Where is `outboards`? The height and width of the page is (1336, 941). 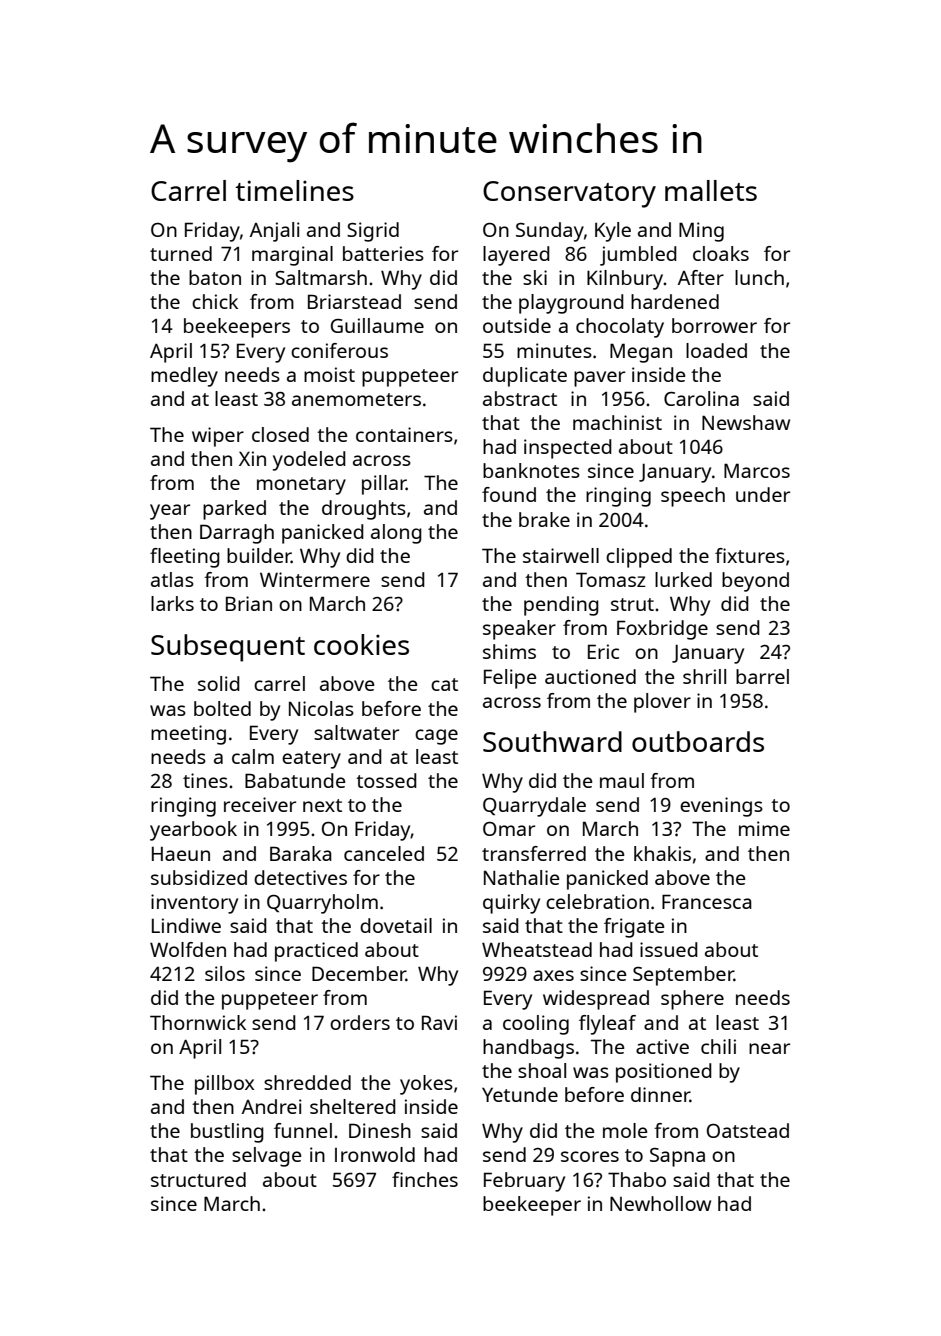
outboards is located at coordinates (698, 741).
